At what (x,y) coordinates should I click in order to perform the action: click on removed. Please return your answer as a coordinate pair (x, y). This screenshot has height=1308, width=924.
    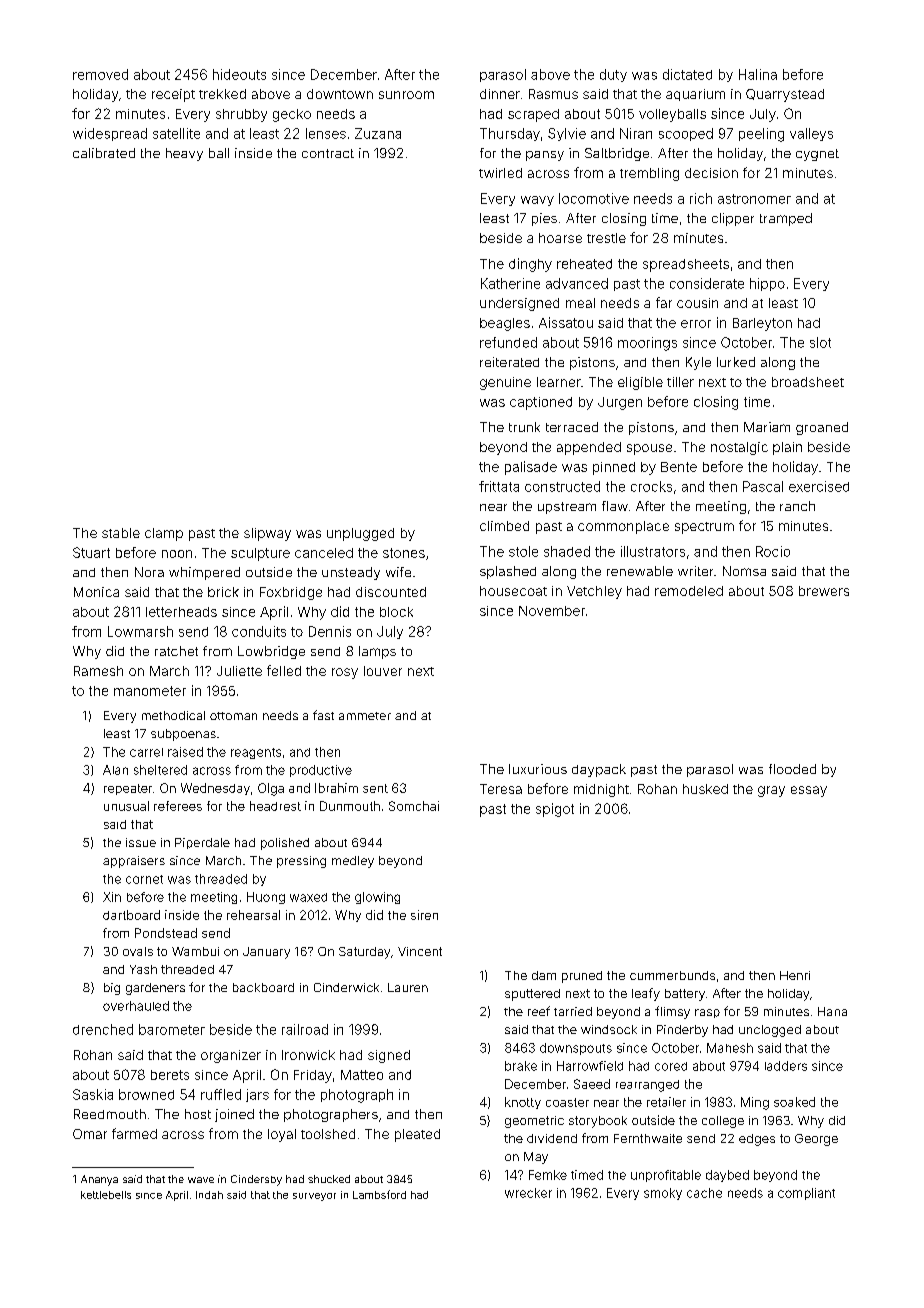
    Looking at the image, I should click on (100, 74).
